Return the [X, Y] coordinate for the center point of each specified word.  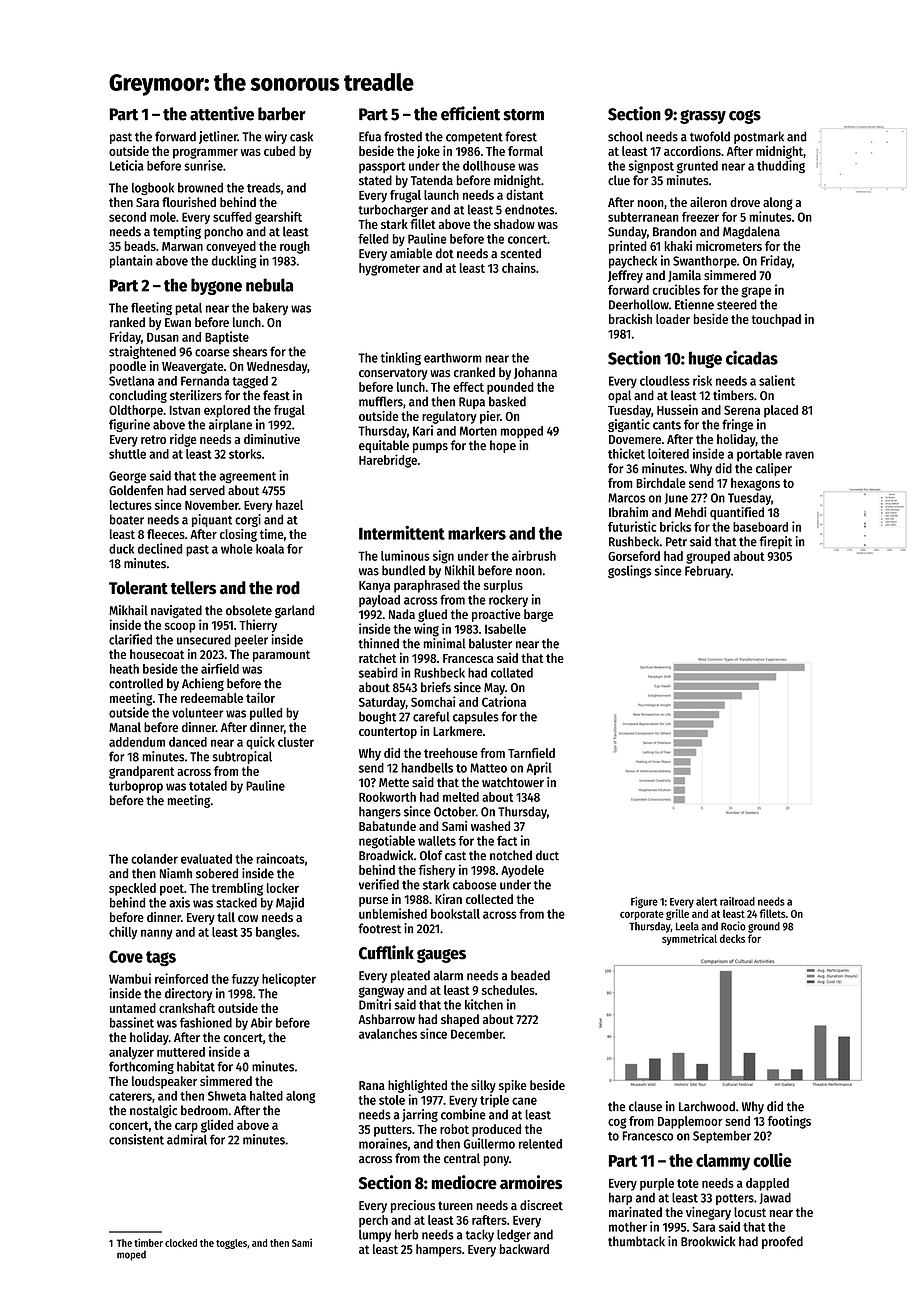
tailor [260, 697]
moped [131, 1255]
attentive [222, 113]
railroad [737, 901]
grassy [703, 117]
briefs [436, 687]
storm [523, 115]
